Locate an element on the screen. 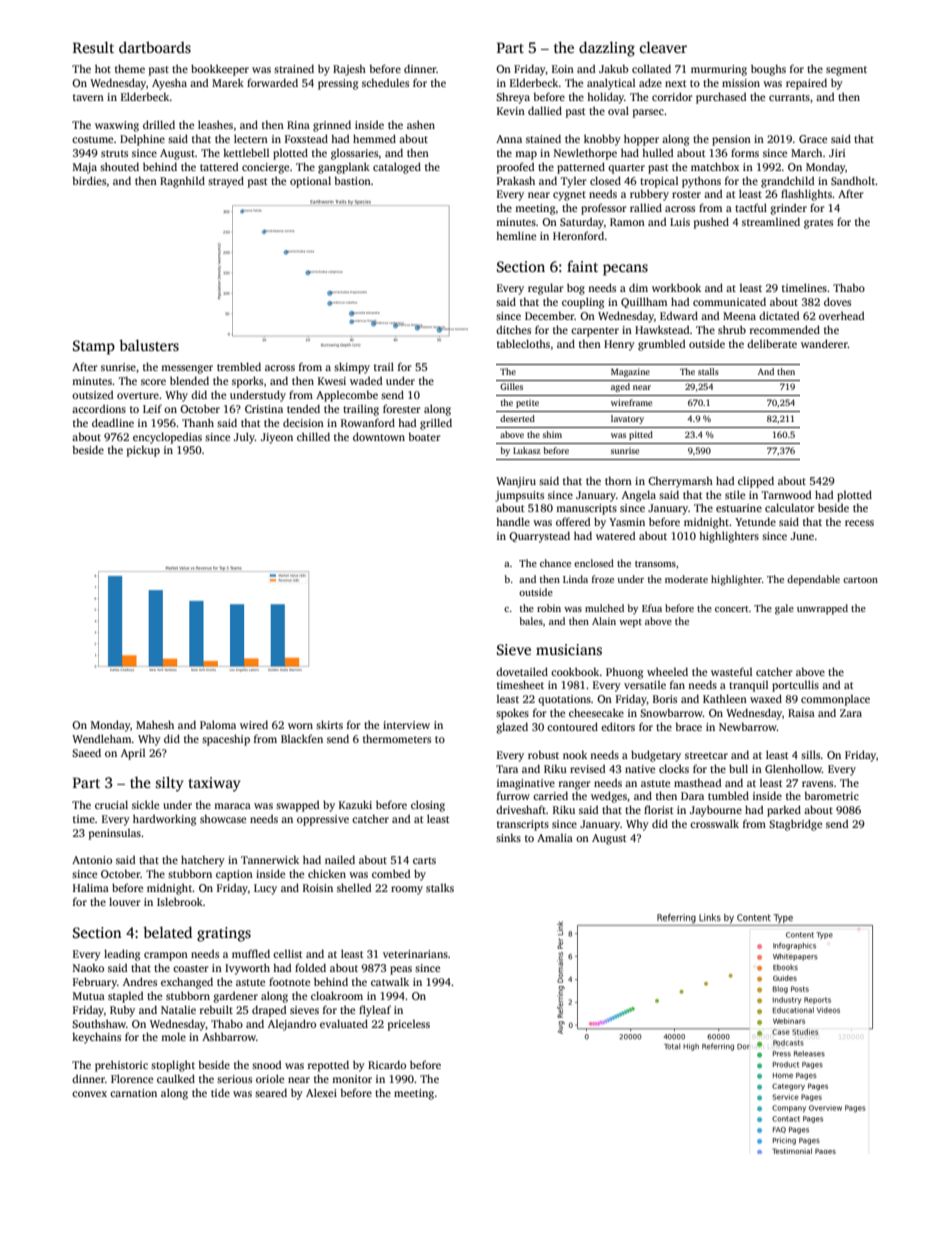  Jiri is located at coordinates (837, 153).
